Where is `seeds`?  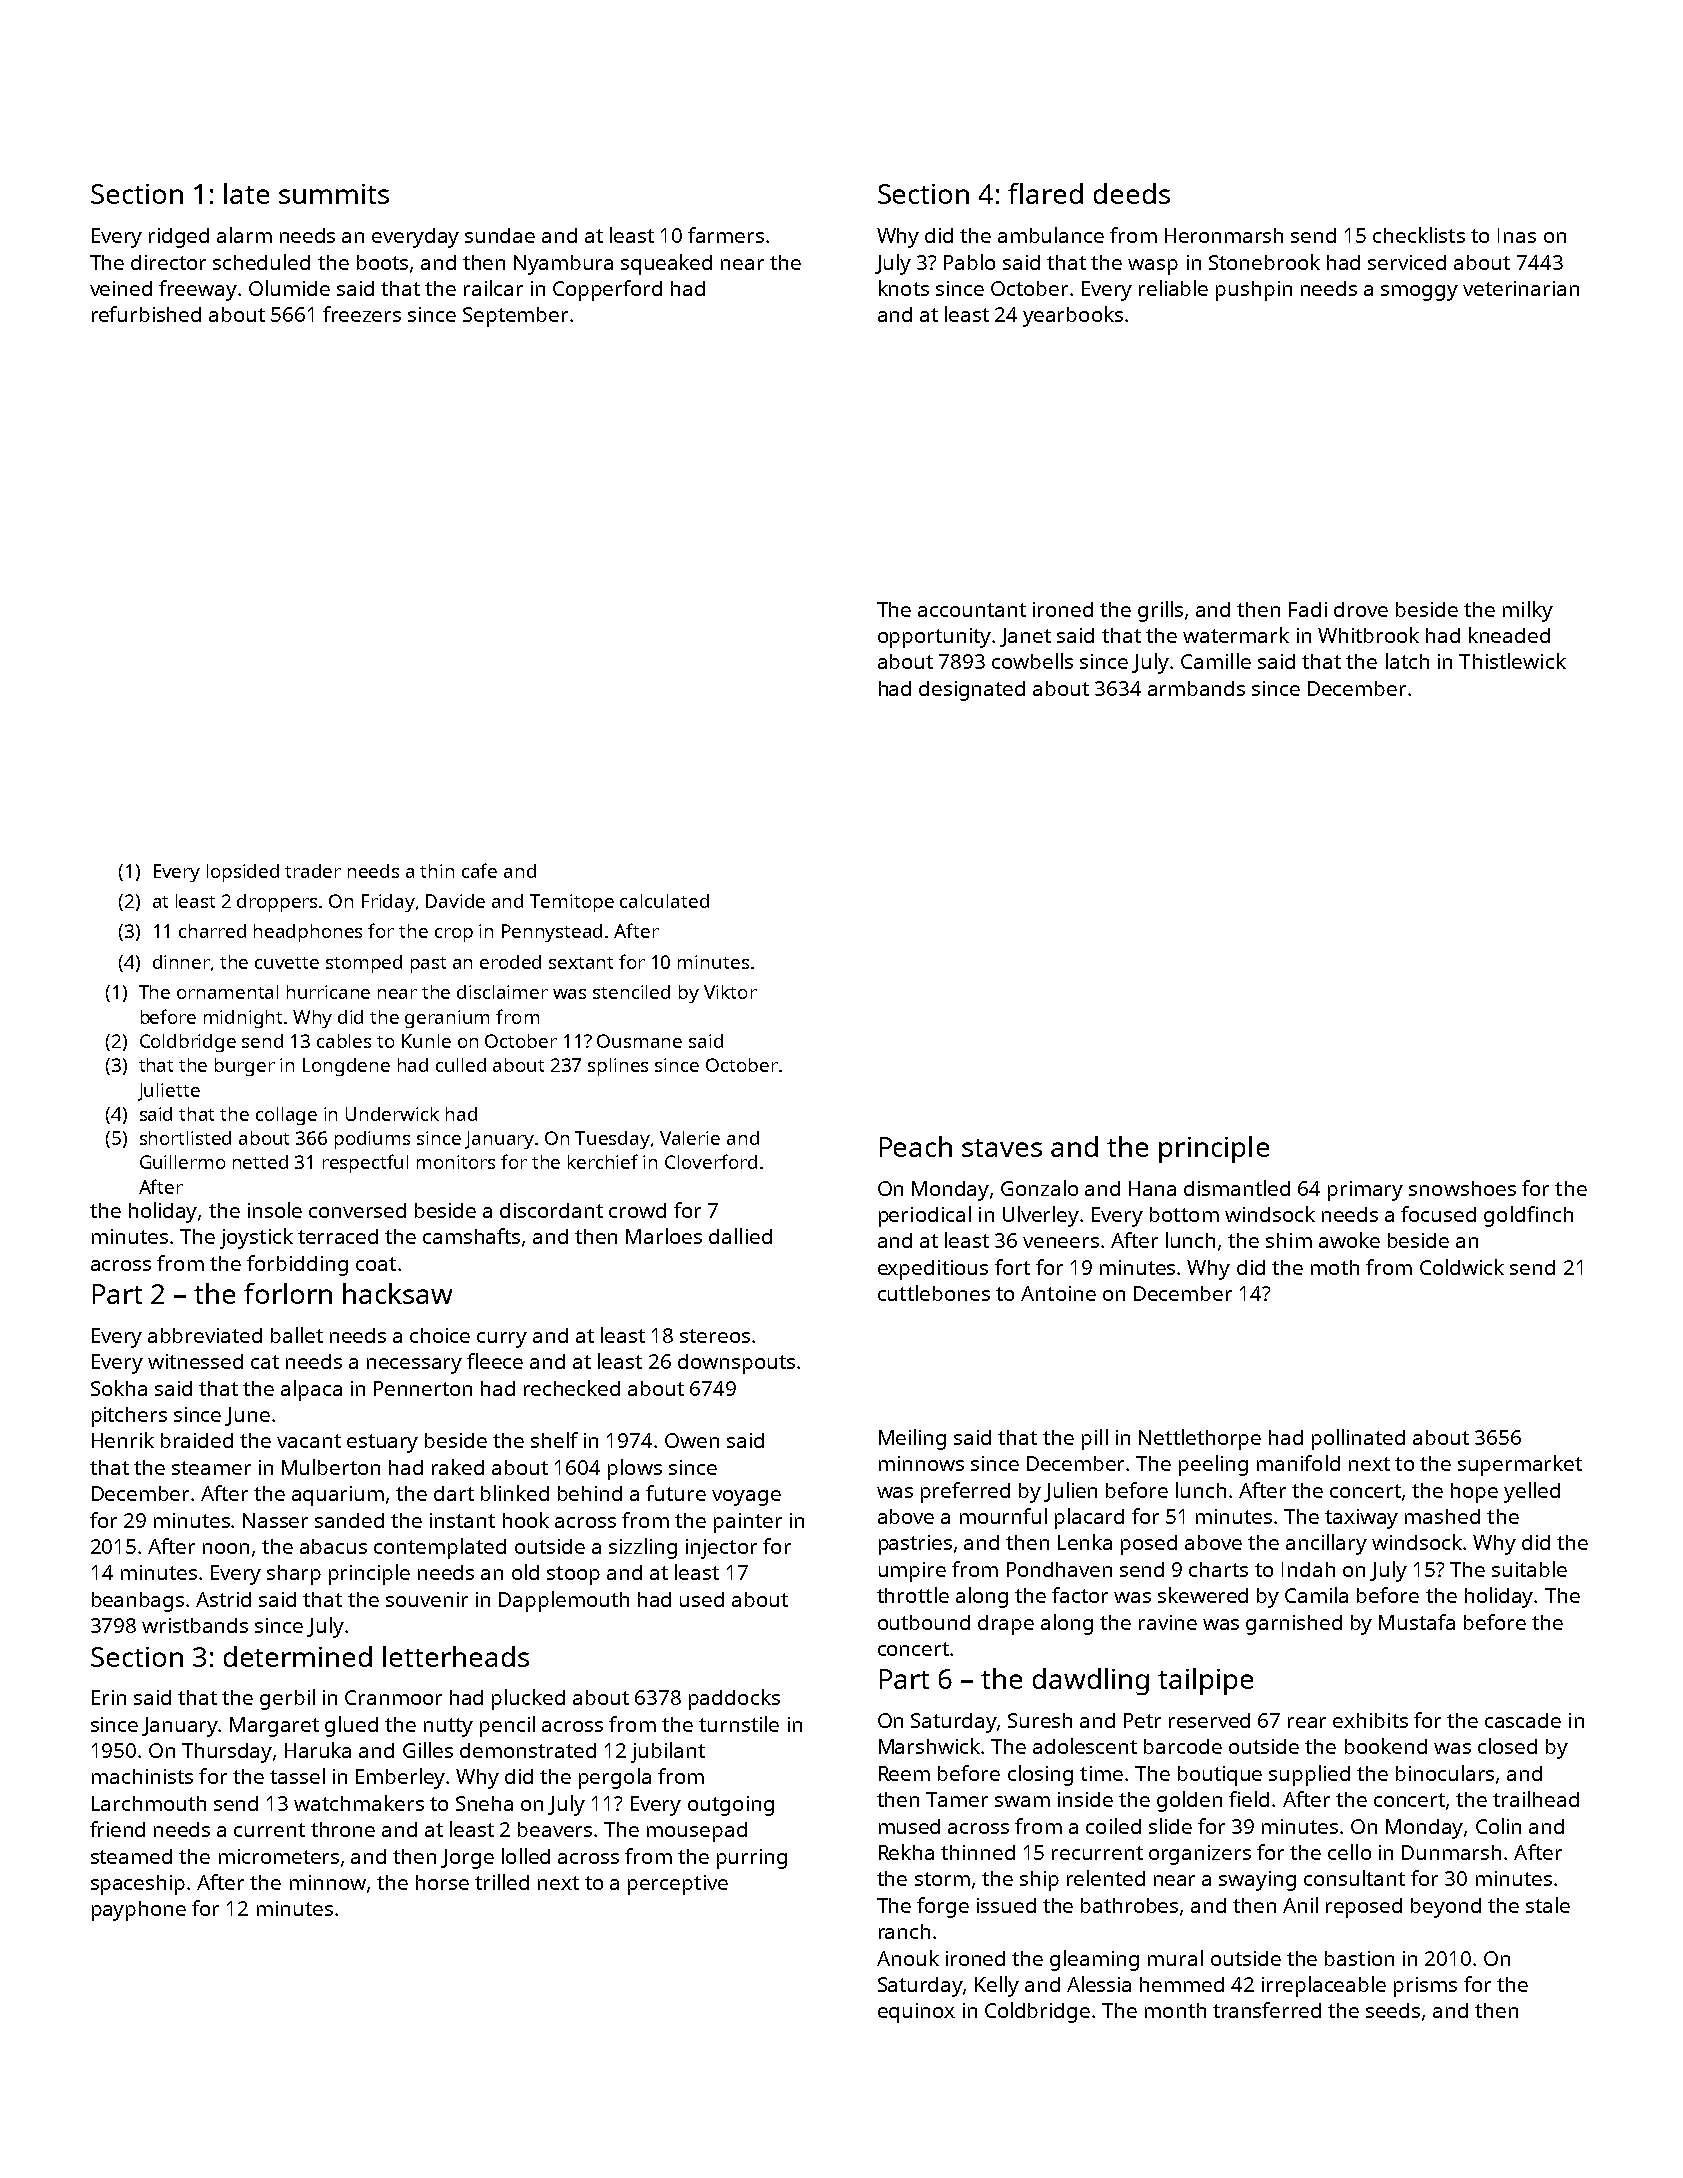
seeds is located at coordinates (1393, 2010).
